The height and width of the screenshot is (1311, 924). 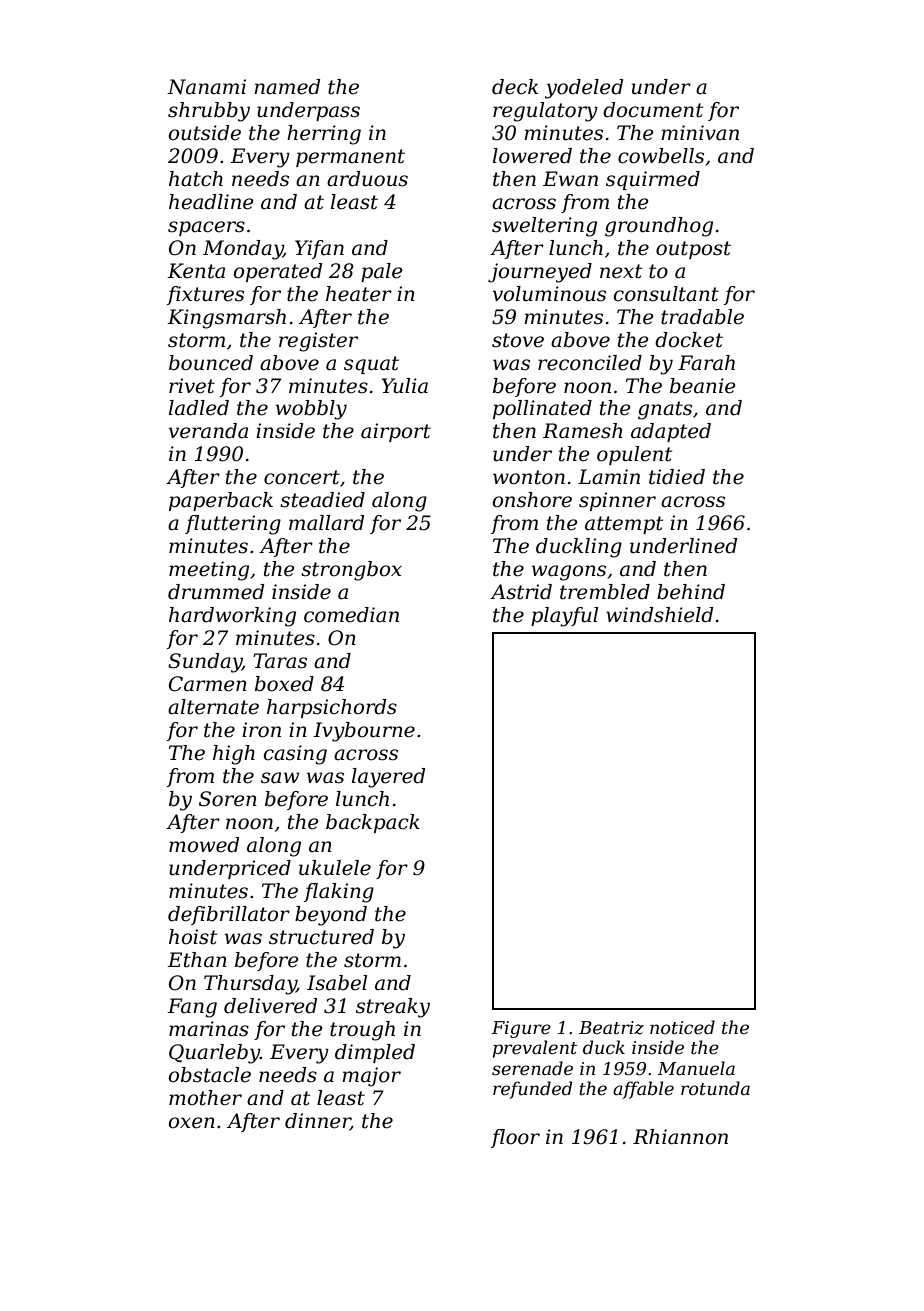 What do you see at coordinates (317, 1122) in the screenshot?
I see `dinner` at bounding box center [317, 1122].
